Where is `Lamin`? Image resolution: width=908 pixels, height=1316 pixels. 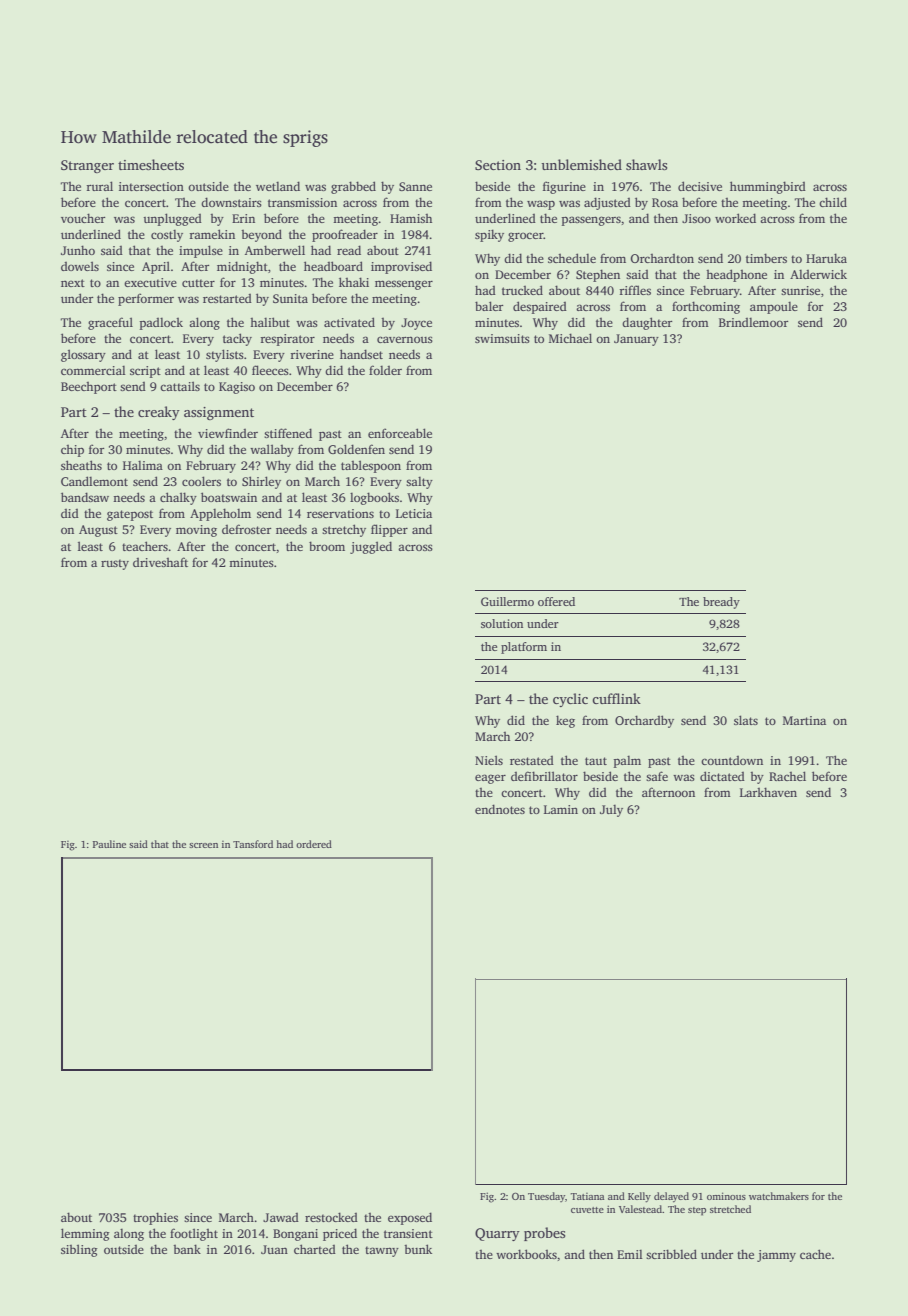
Lamin is located at coordinates (561, 809).
